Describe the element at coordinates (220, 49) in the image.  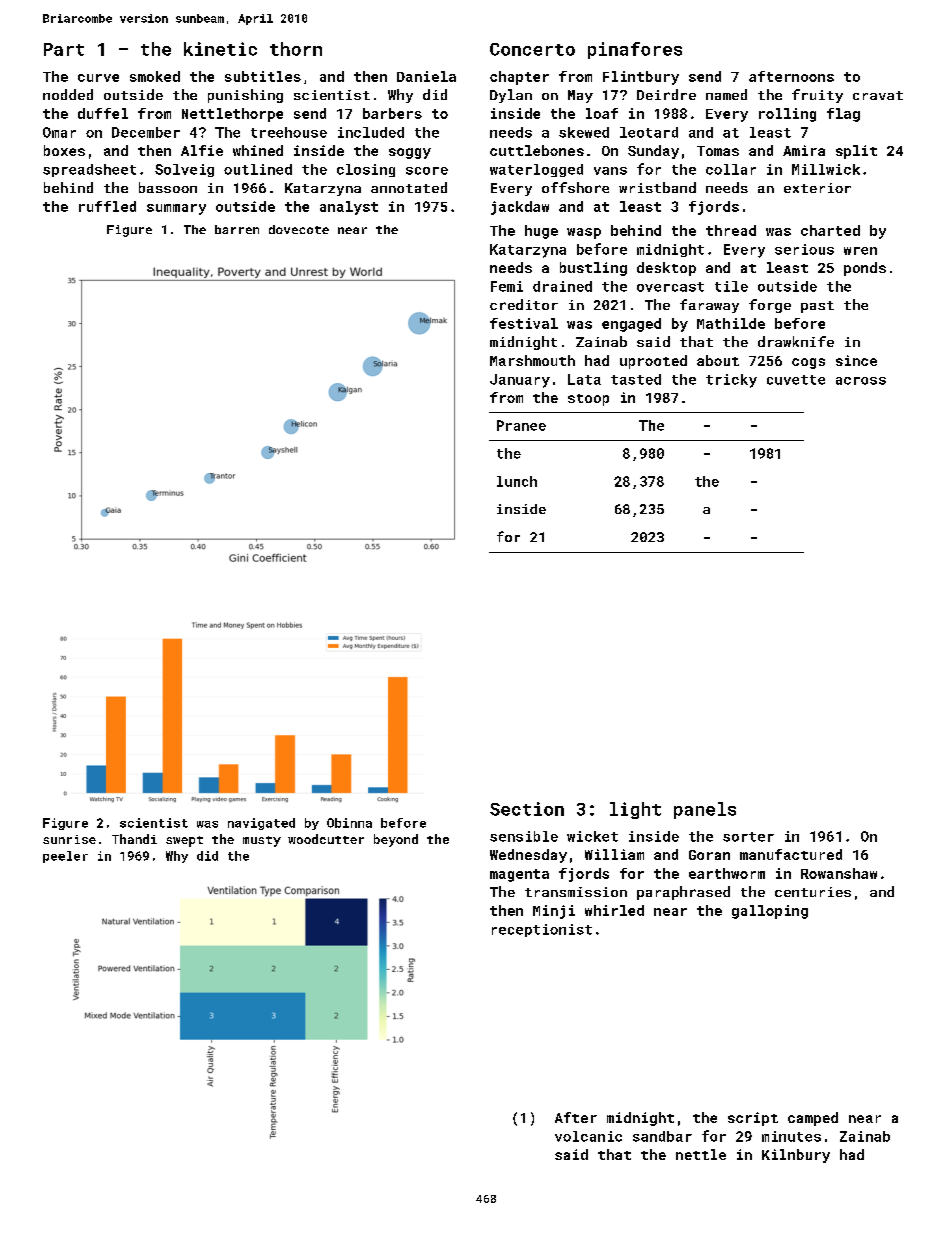
I see `kinetic` at that location.
